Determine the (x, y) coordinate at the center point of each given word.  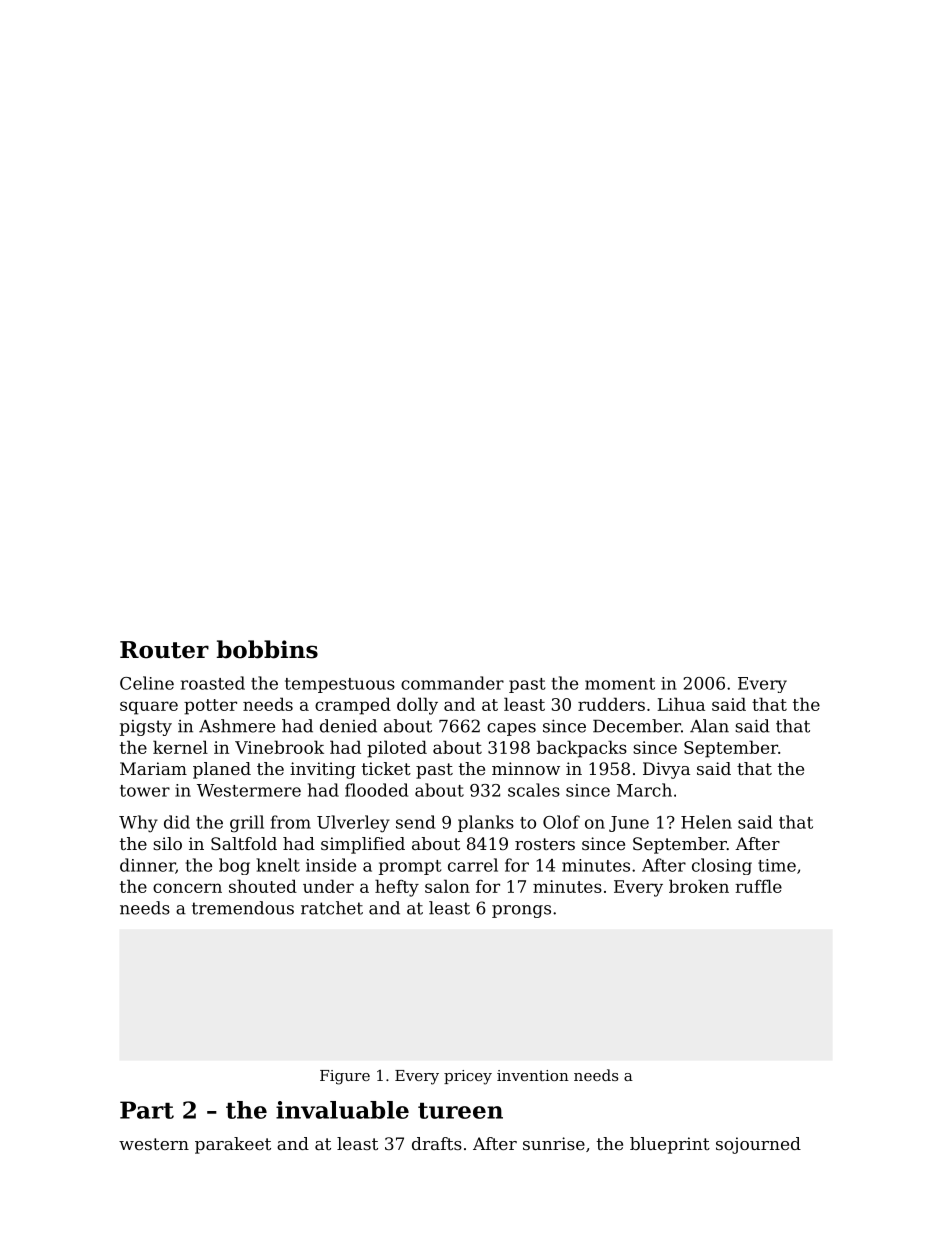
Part (147, 1110)
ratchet (332, 908)
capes (511, 729)
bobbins (267, 649)
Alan (709, 726)
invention (533, 1075)
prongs (521, 911)
